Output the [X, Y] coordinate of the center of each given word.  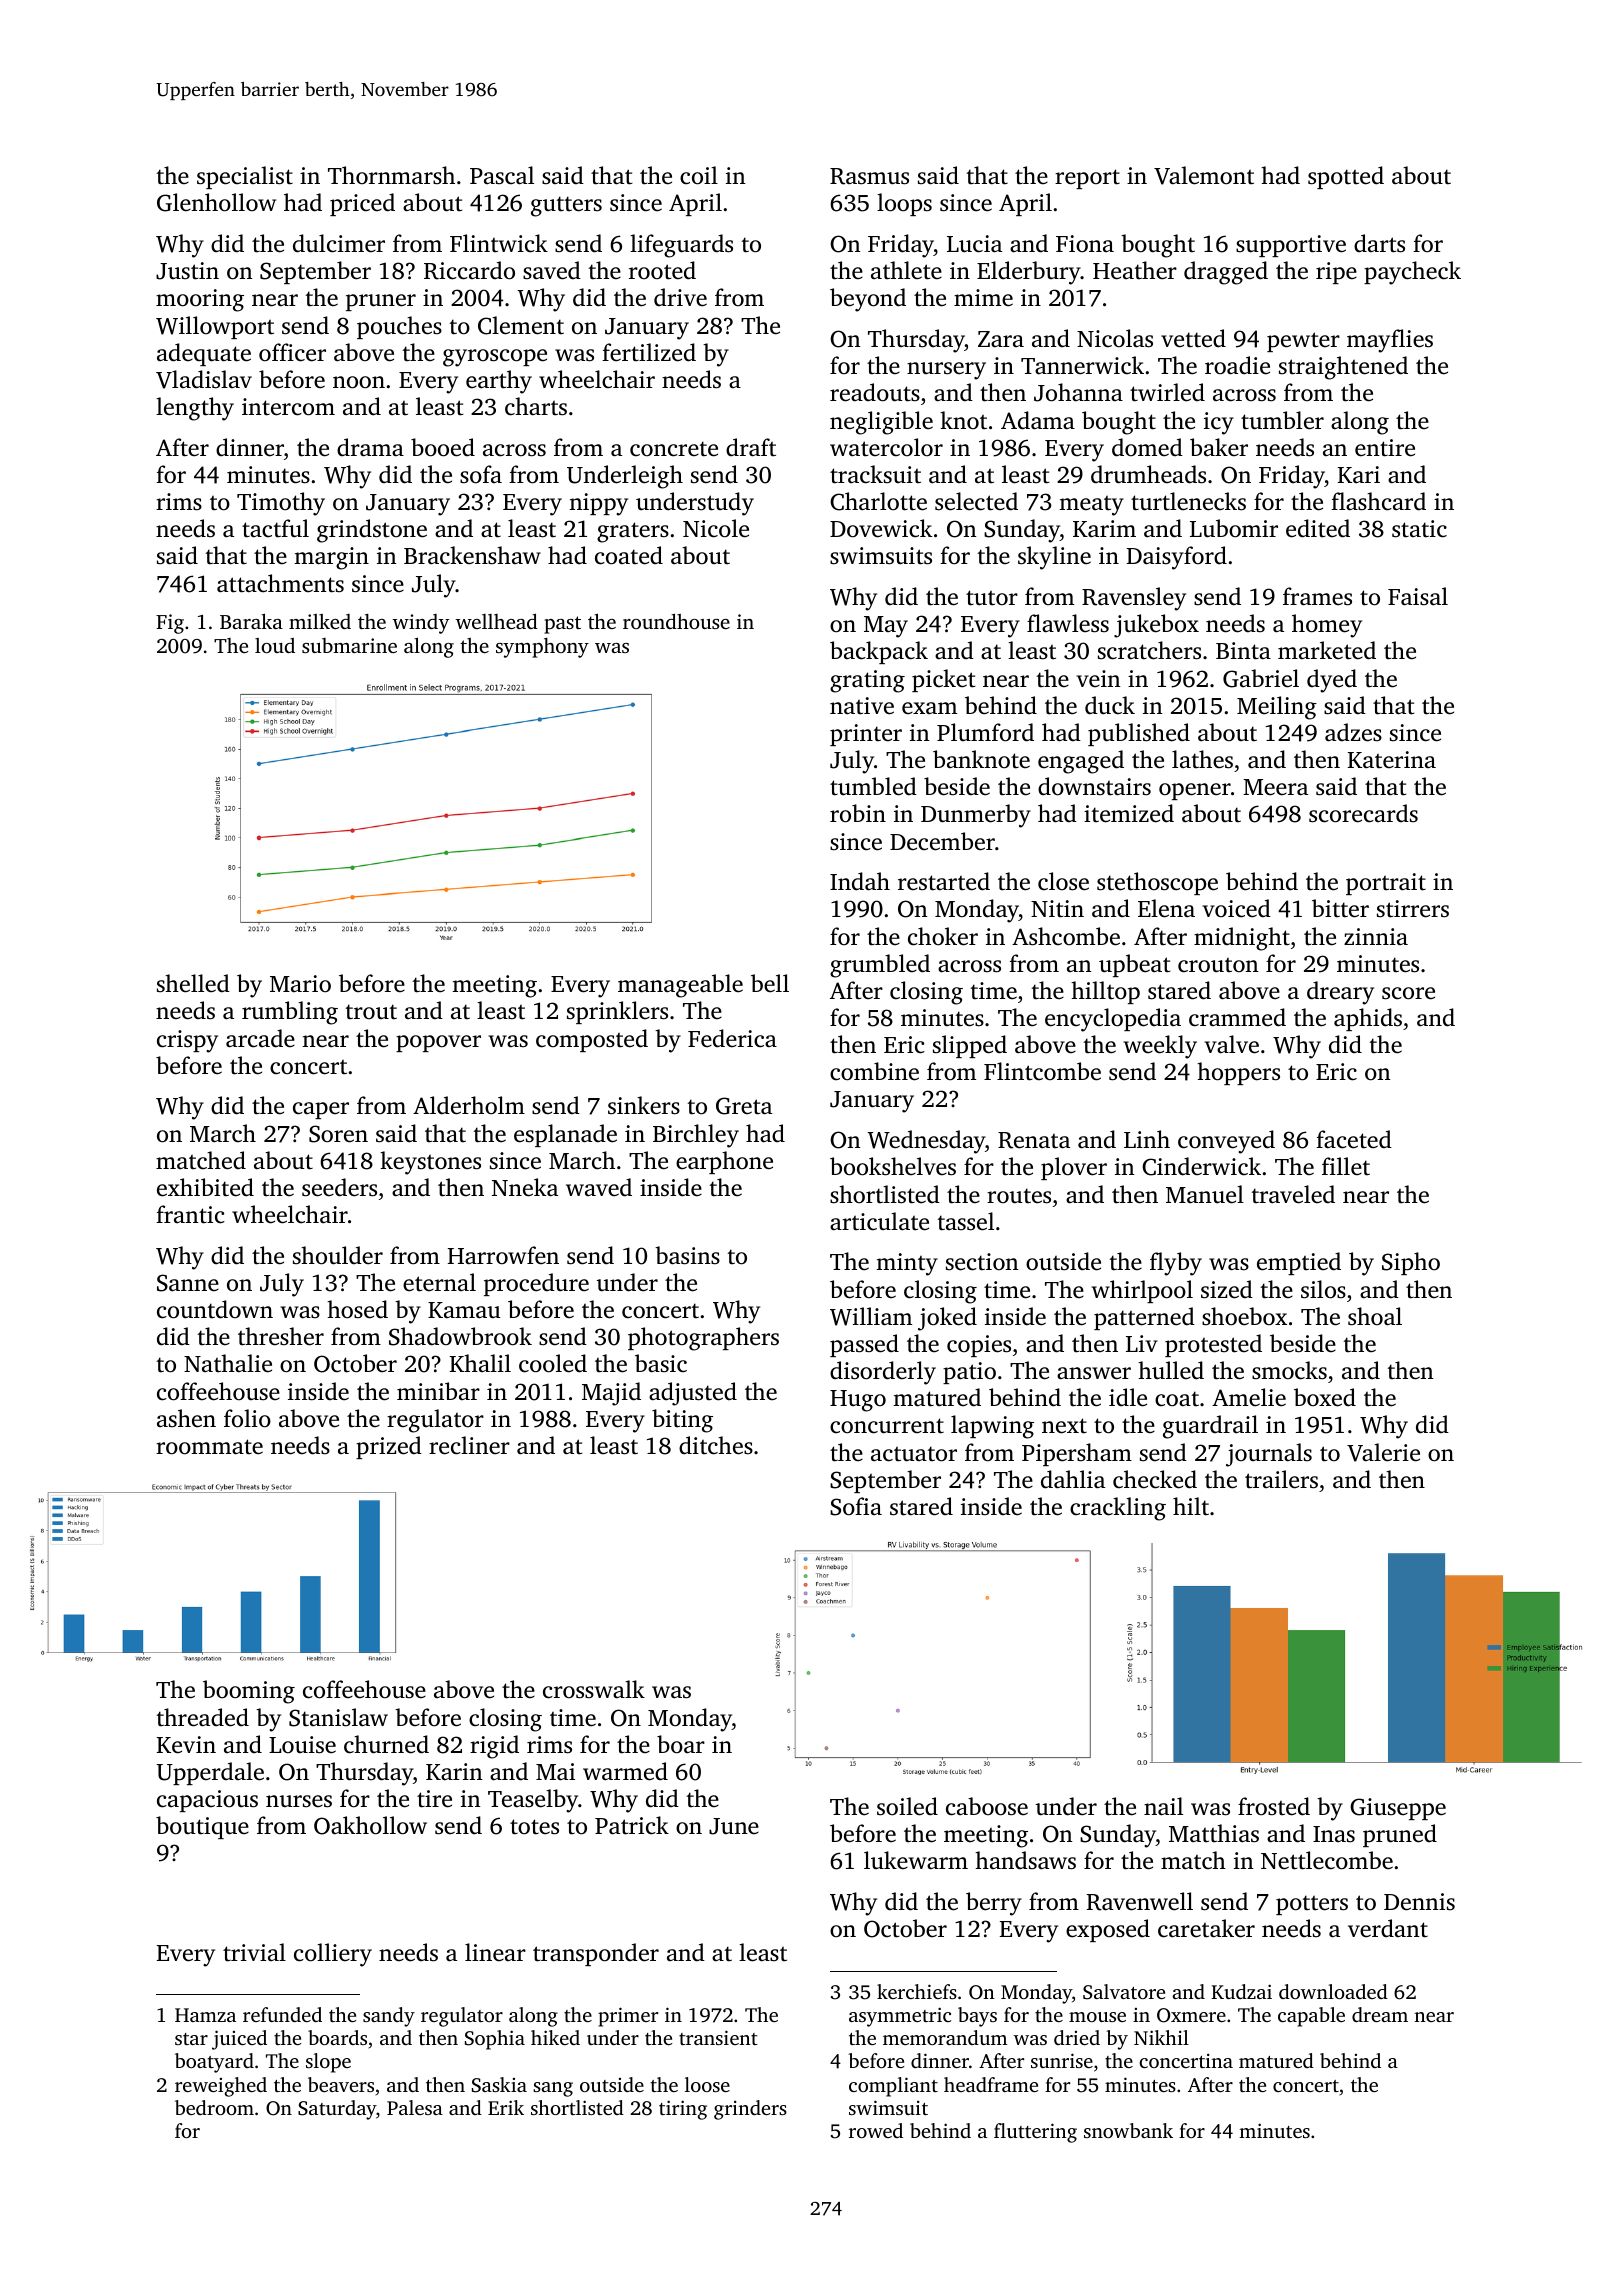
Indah [860, 881]
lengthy [195, 409]
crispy [187, 1041]
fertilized [649, 352]
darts [1379, 243]
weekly [1160, 1047]
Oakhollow [370, 1825]
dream [1380, 2014]
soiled [907, 1806]
